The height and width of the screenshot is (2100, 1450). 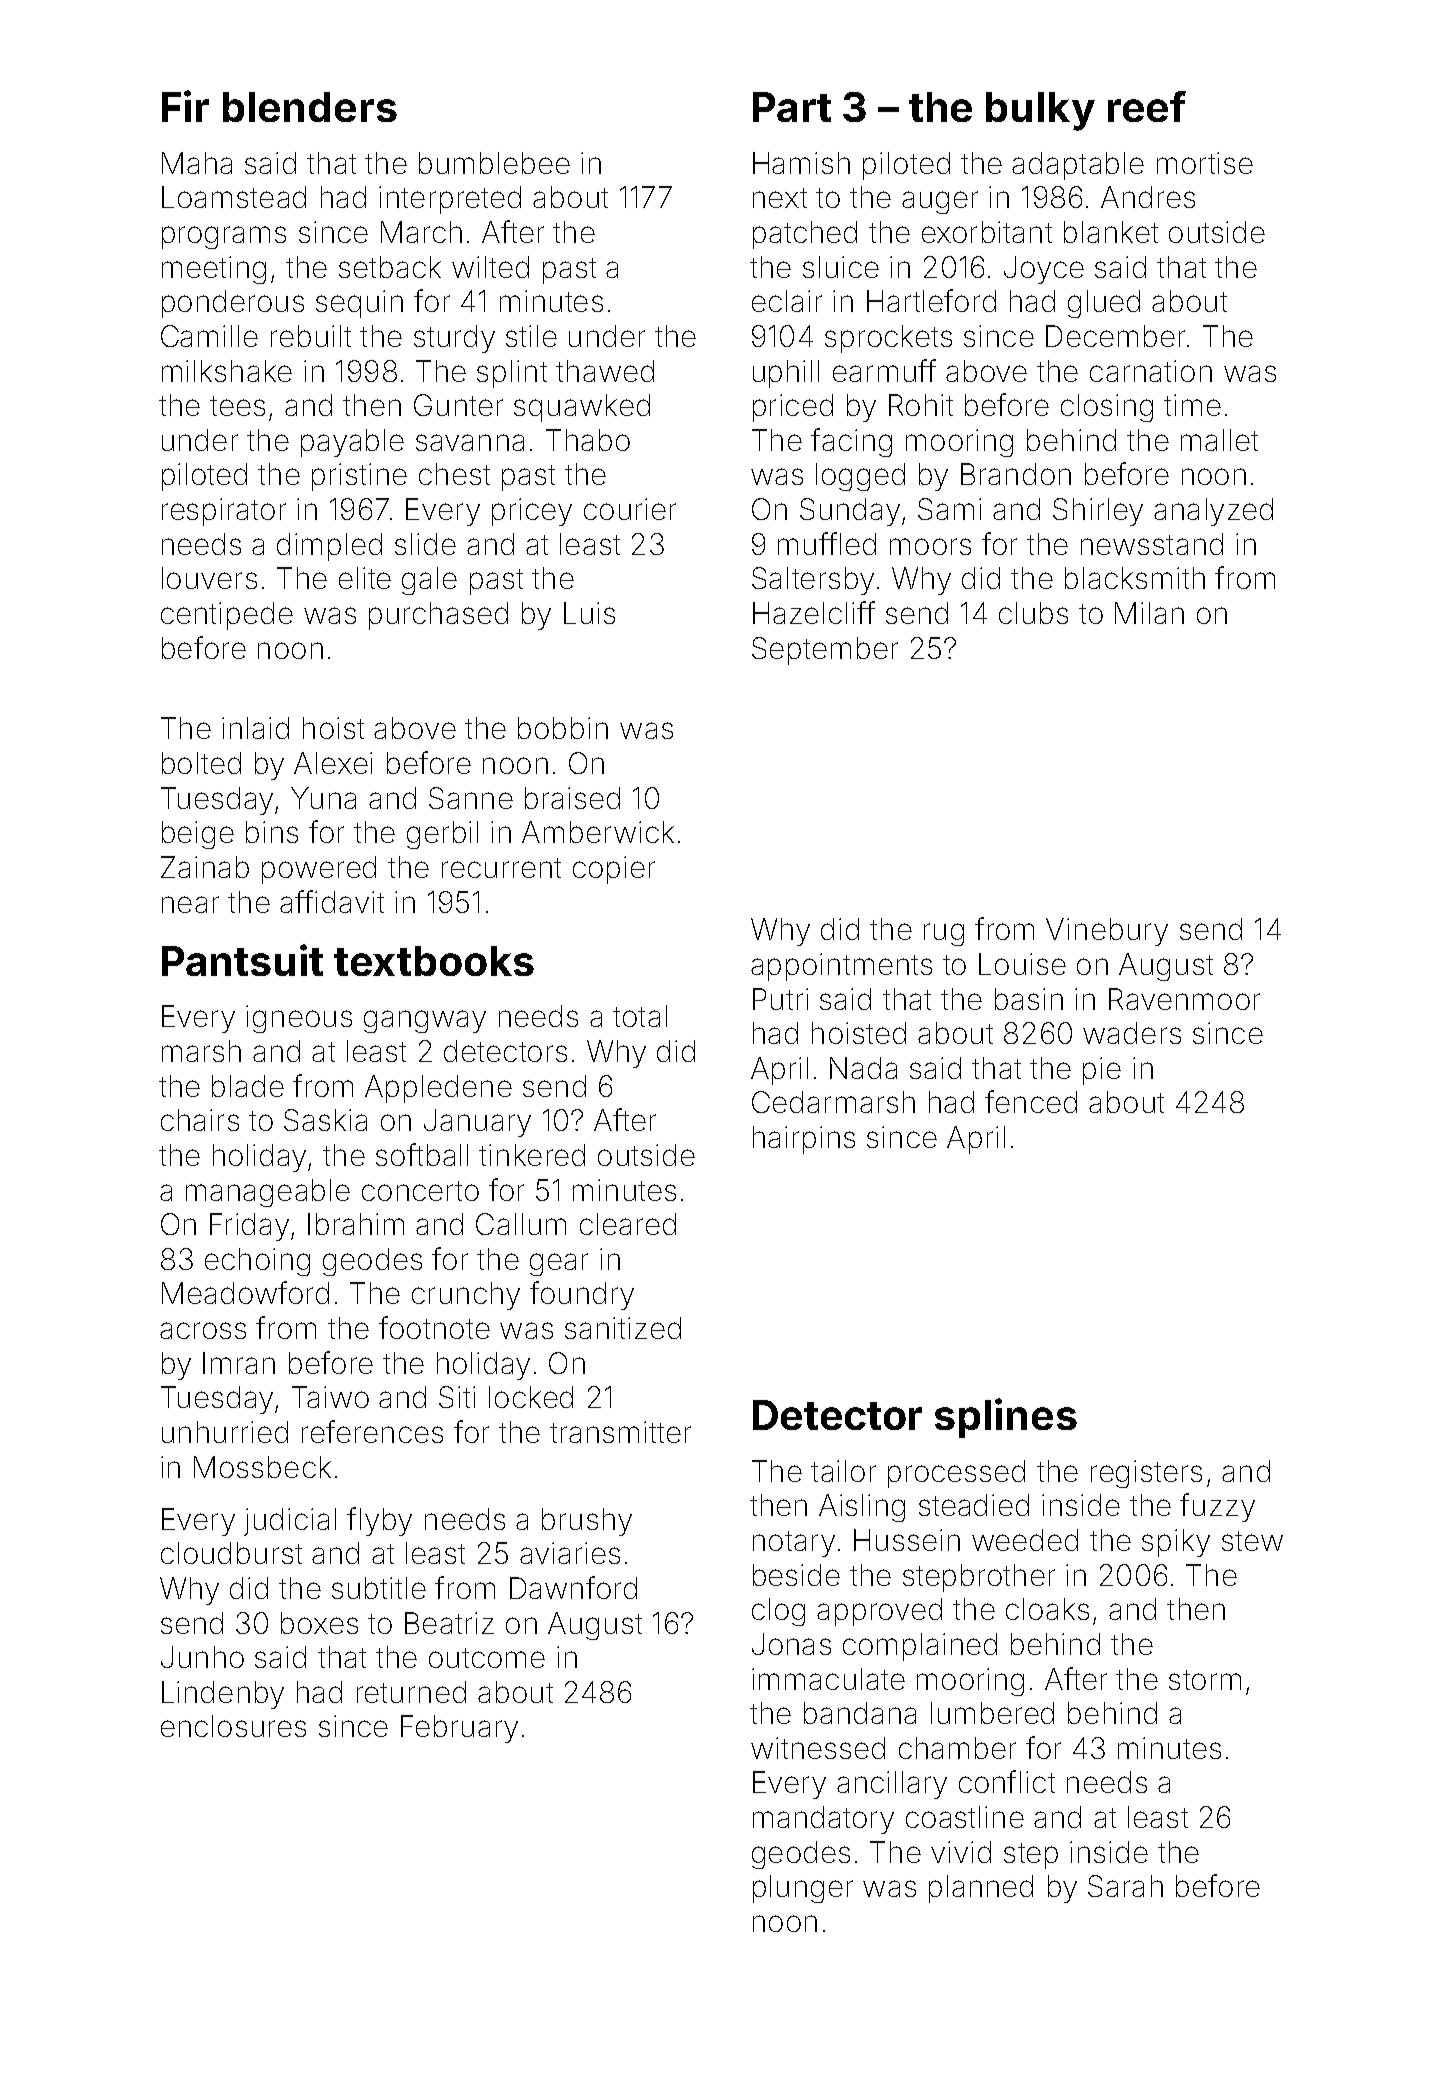 I want to click on sturdy, so click(x=454, y=339).
